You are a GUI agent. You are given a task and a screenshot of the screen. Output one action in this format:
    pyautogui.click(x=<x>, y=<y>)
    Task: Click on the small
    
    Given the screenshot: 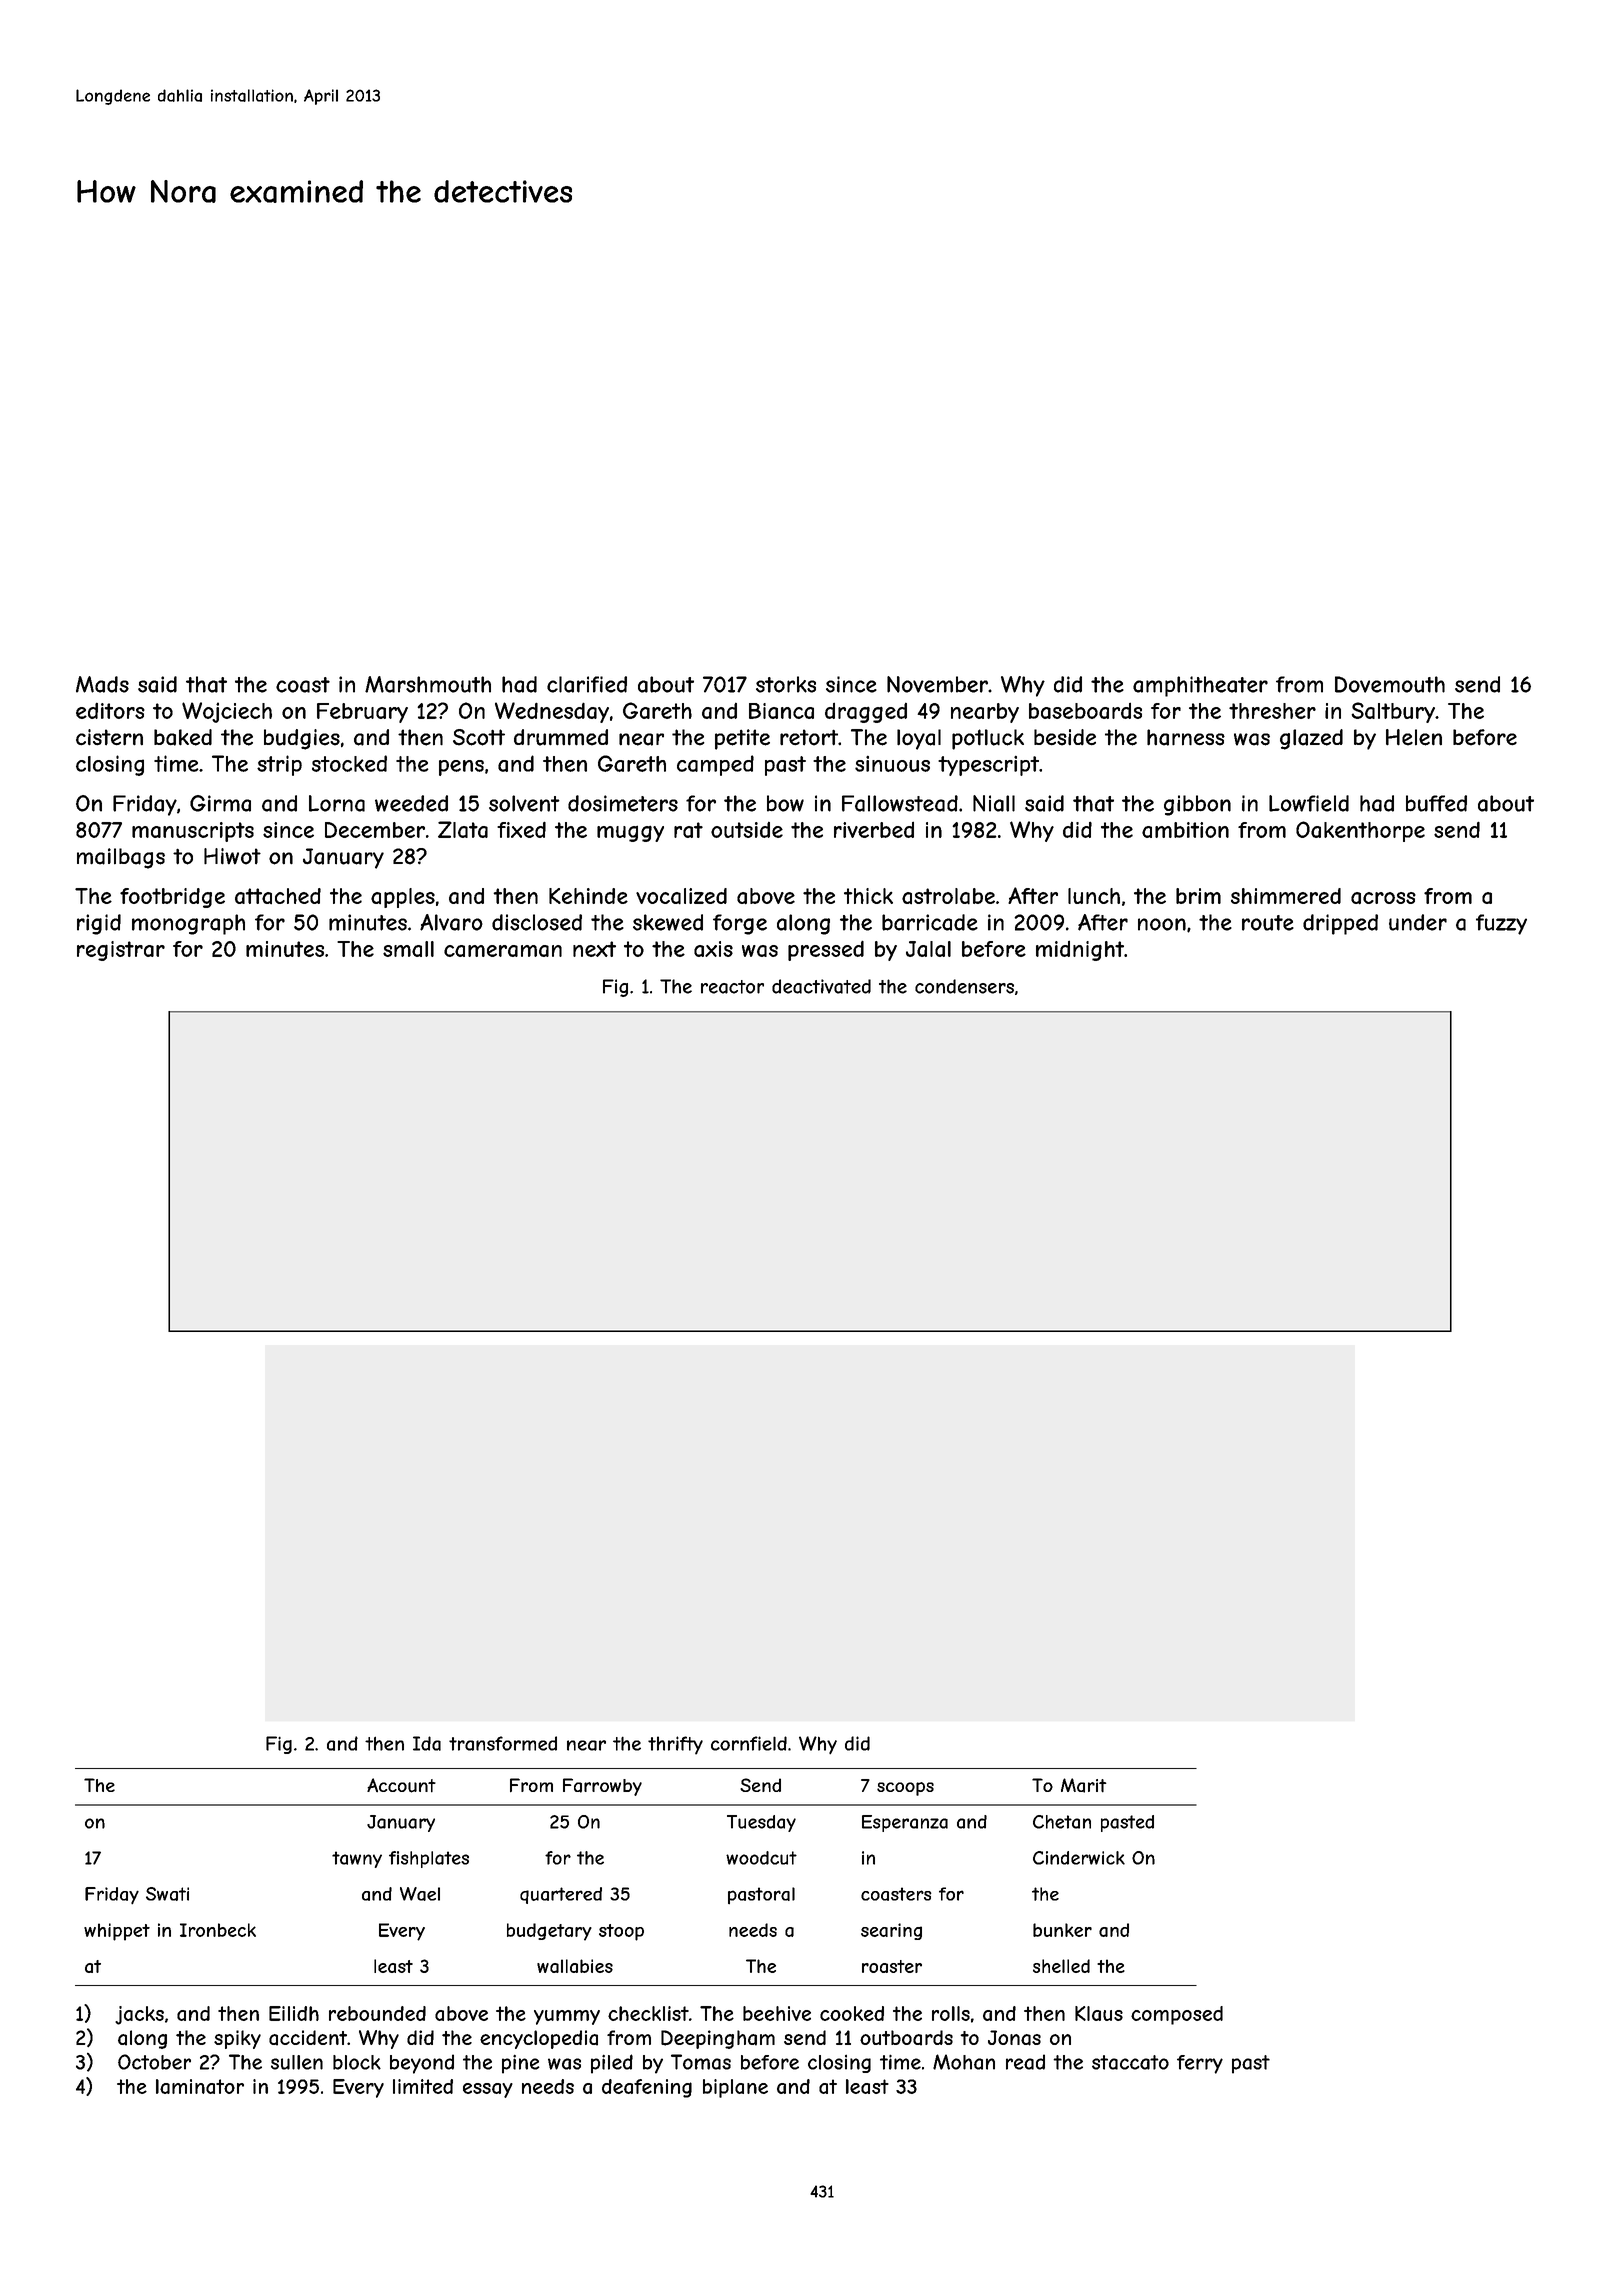 What is the action you would take?
    pyautogui.click(x=408, y=949)
